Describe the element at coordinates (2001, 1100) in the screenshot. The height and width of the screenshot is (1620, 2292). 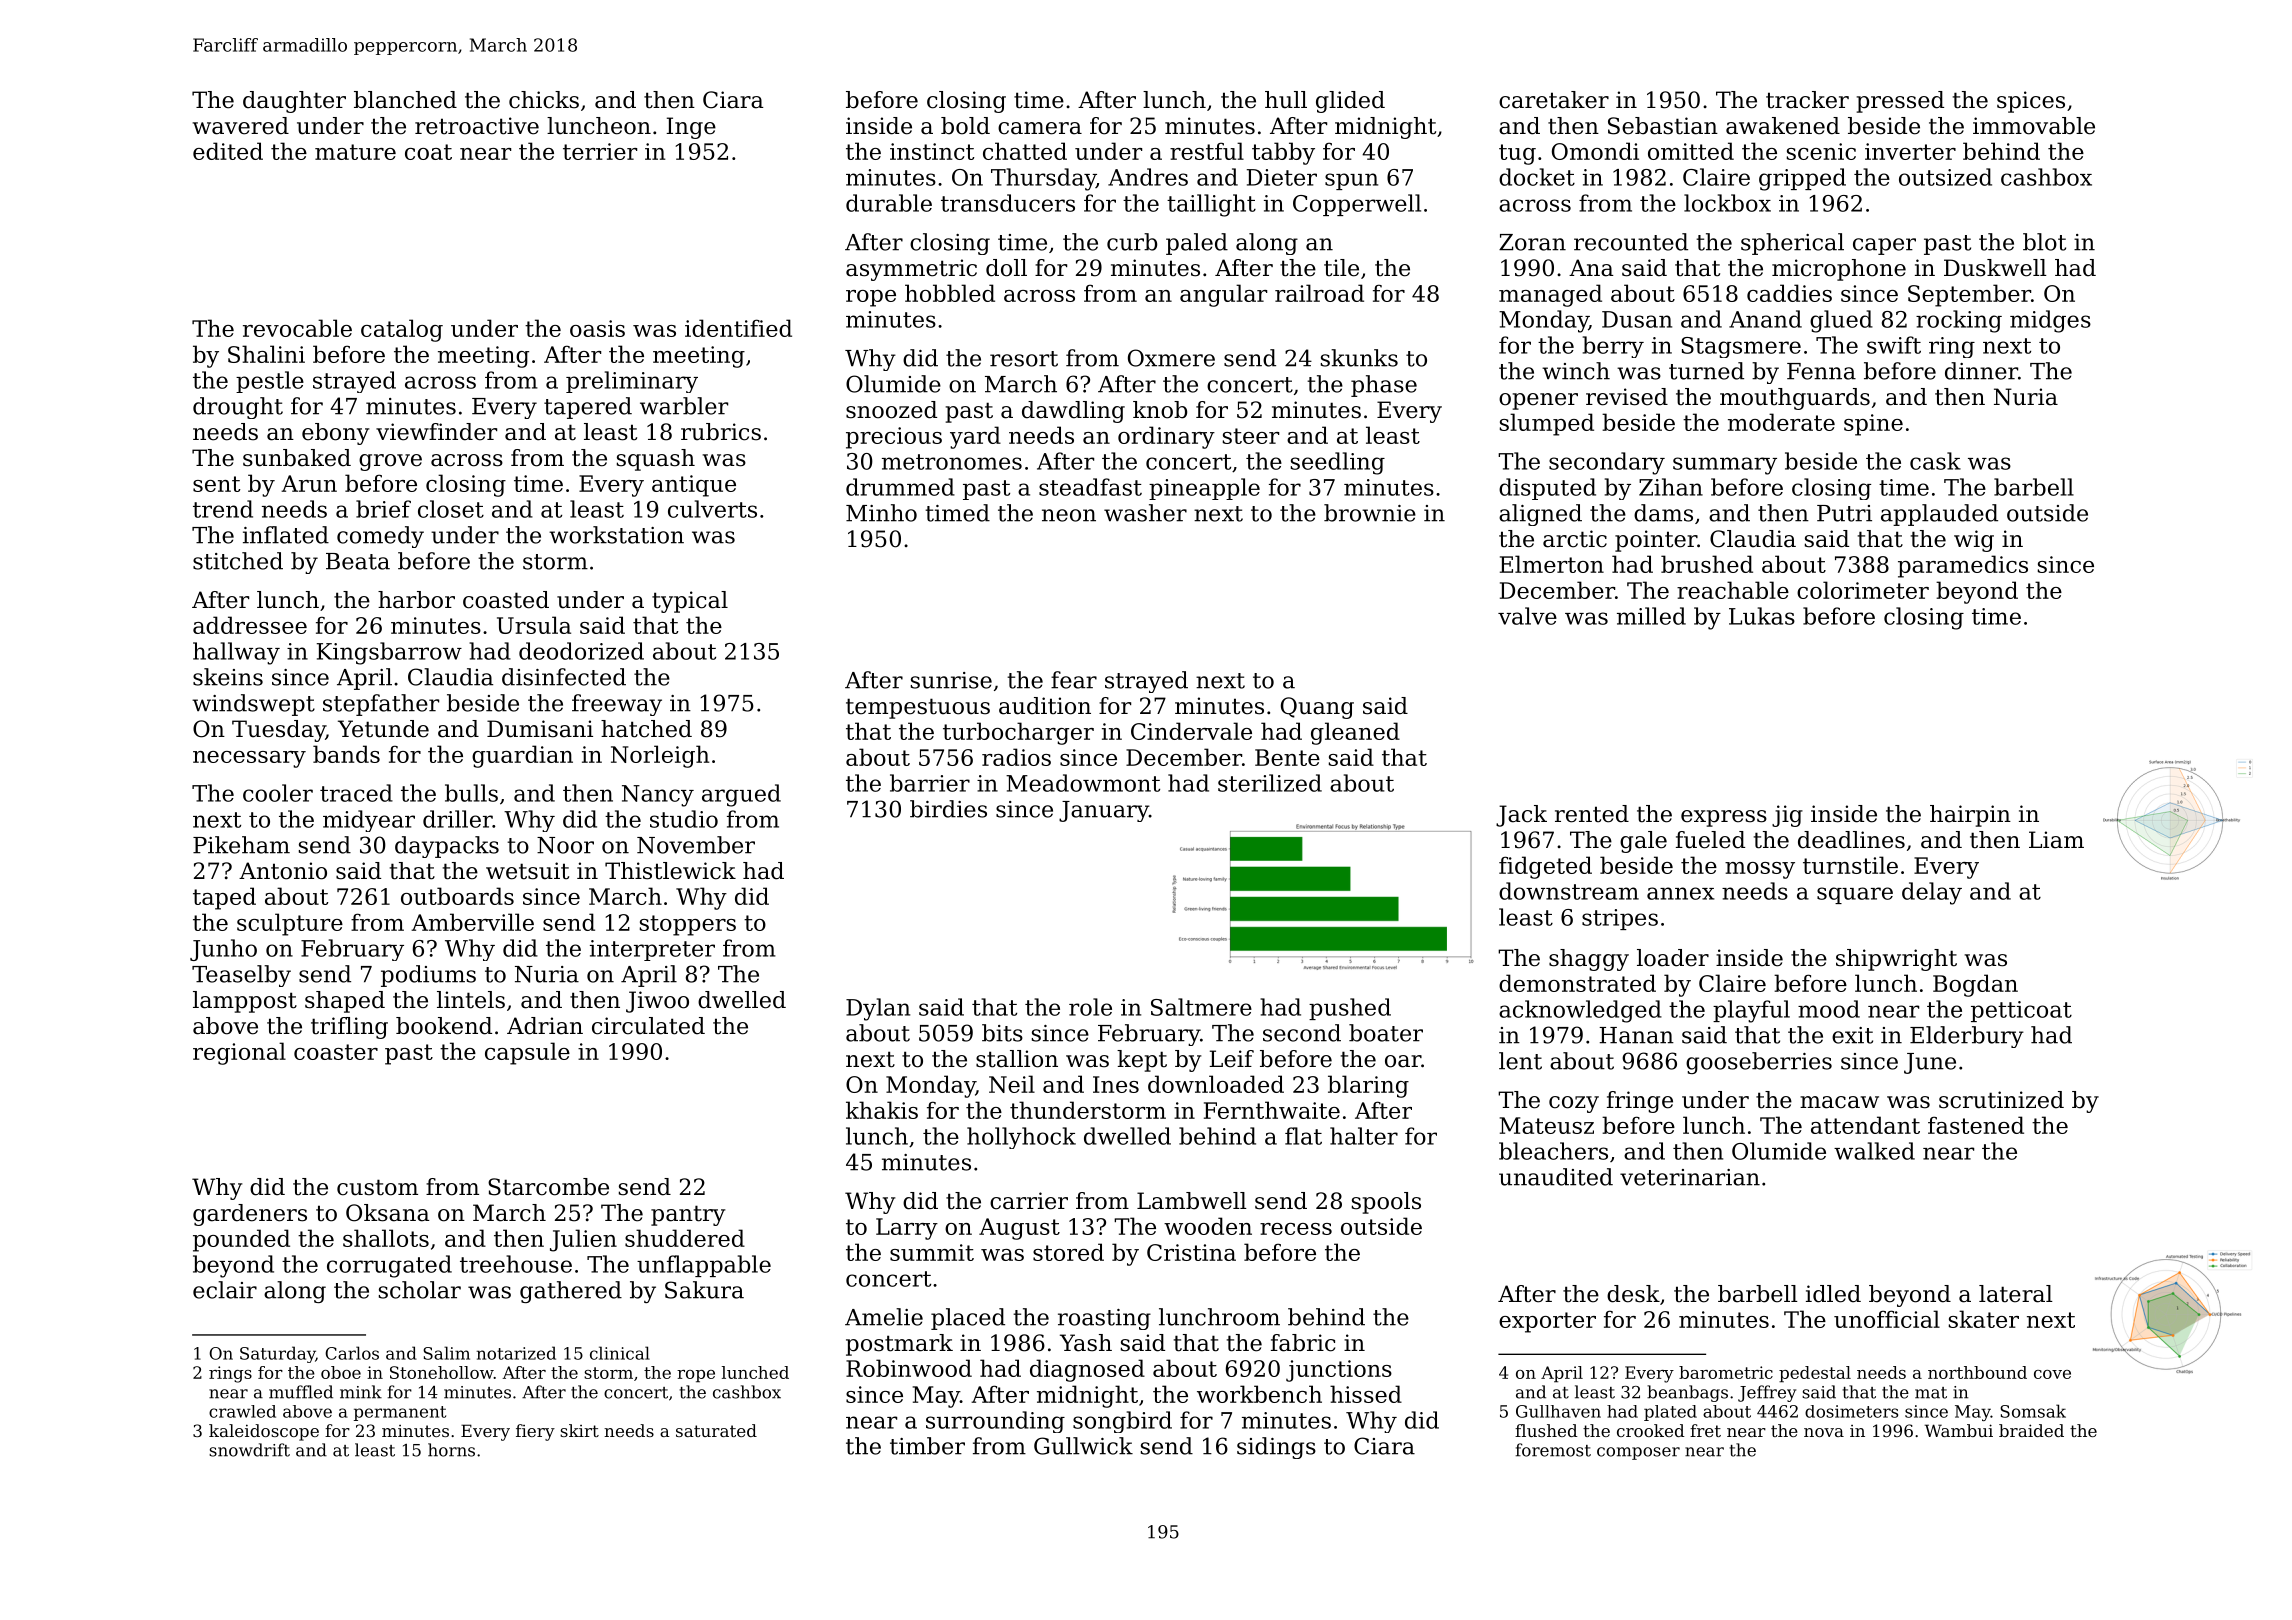
I see `scrutinized` at that location.
